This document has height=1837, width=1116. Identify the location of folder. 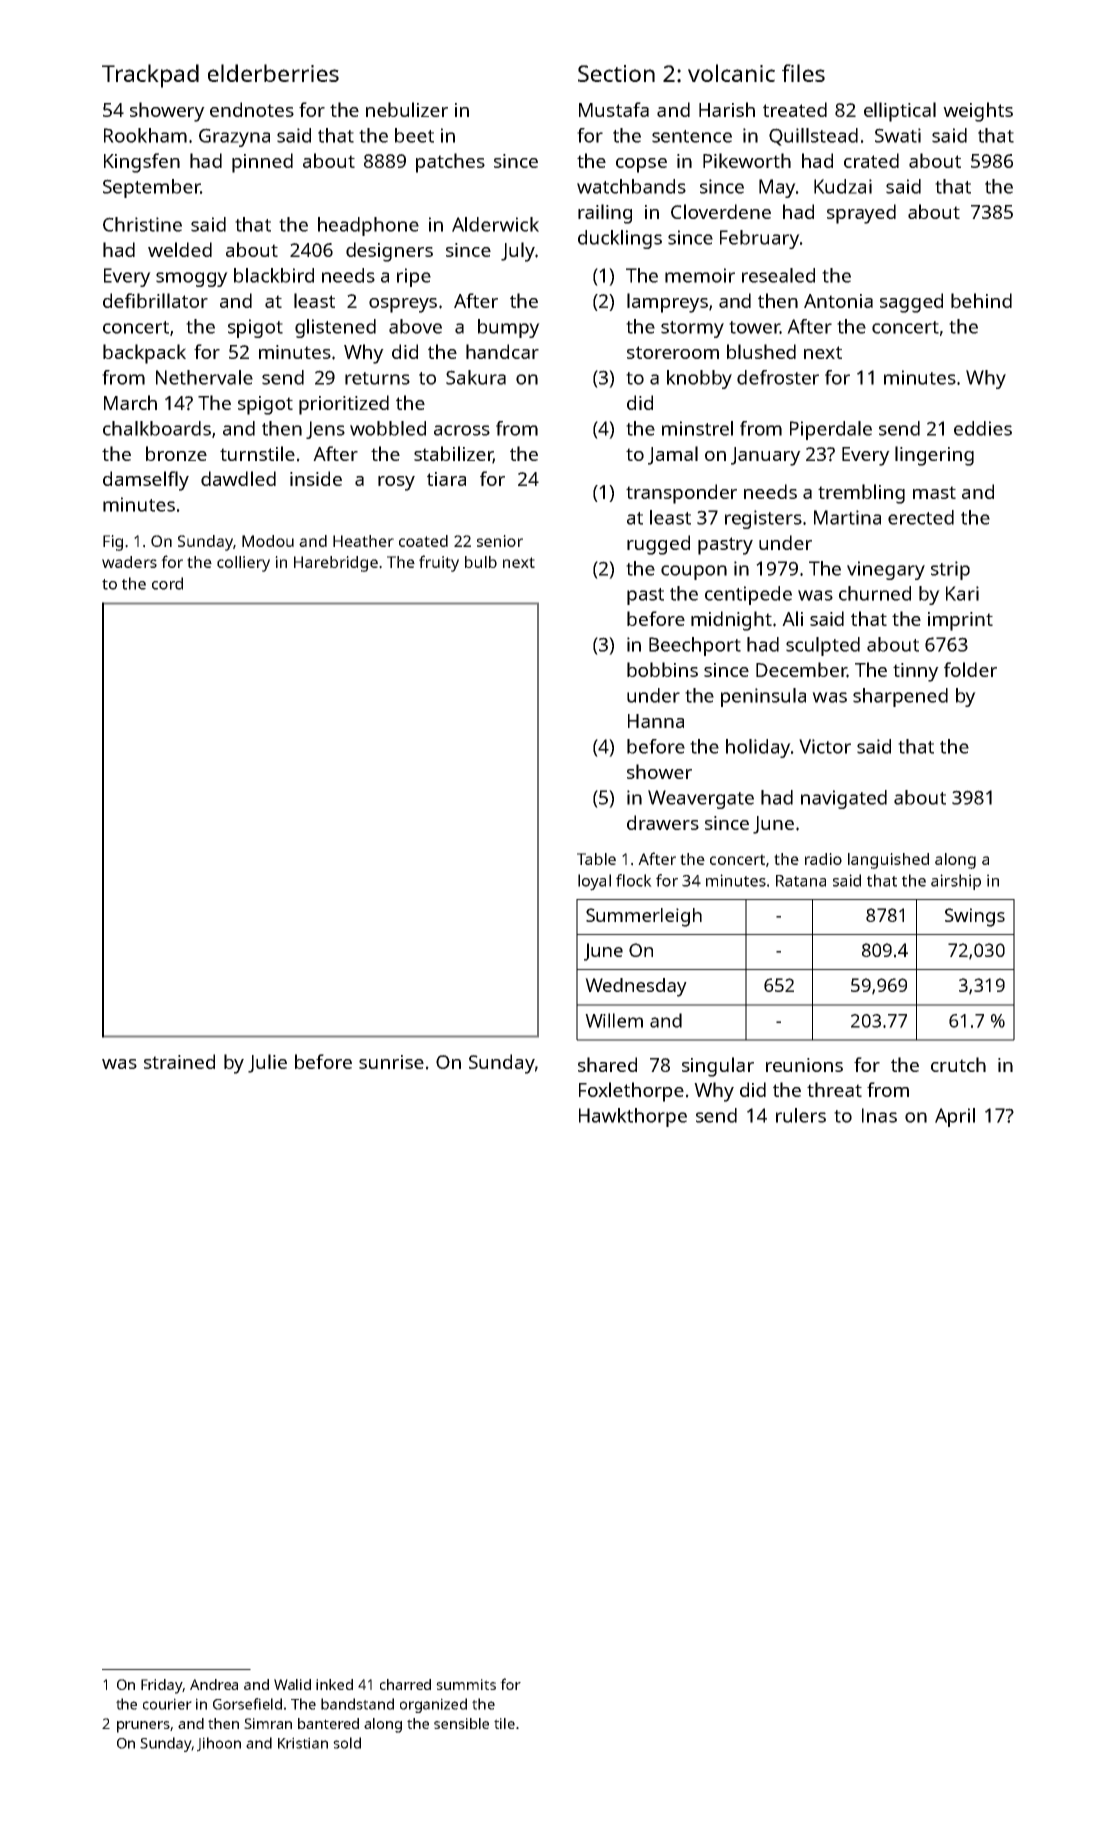
(970, 669).
